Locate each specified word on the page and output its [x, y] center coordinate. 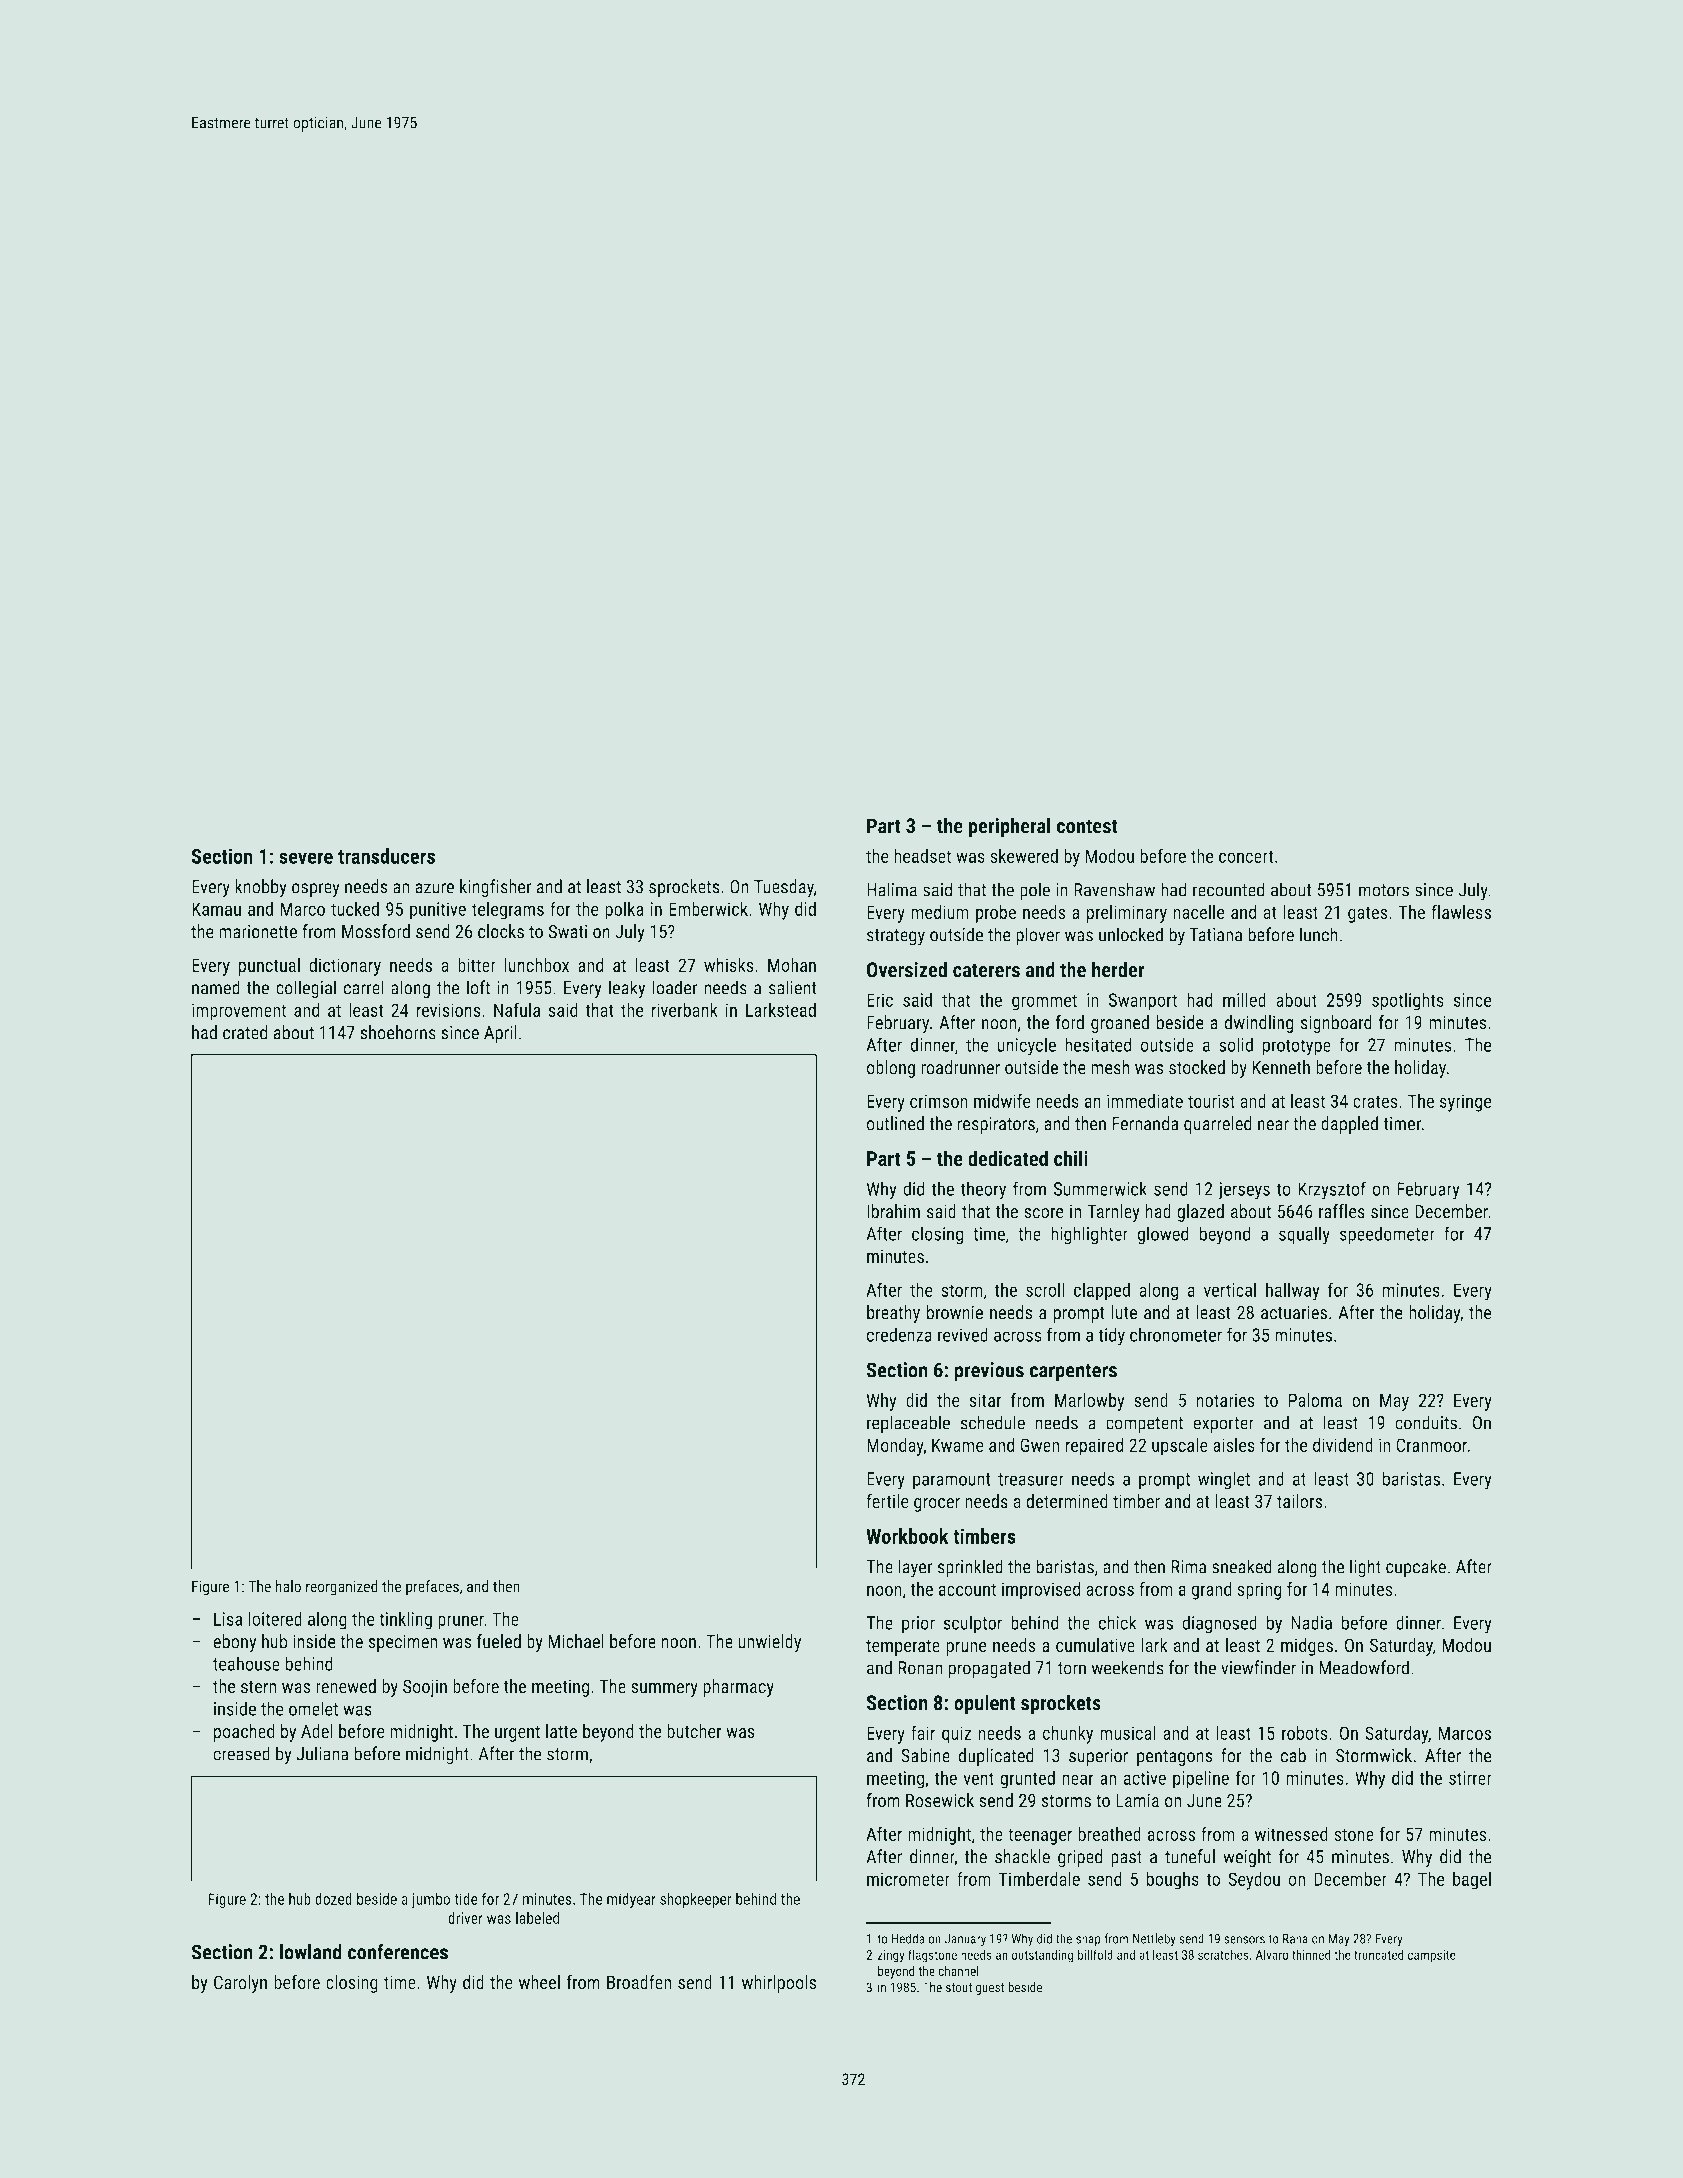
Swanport [1143, 1002]
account [967, 1589]
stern [258, 1687]
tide [466, 1899]
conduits [1426, 1422]
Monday [895, 1447]
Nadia [1311, 1622]
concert [1246, 856]
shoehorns [398, 1032]
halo [288, 1586]
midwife [1002, 1101]
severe [306, 858]
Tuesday [784, 888]
